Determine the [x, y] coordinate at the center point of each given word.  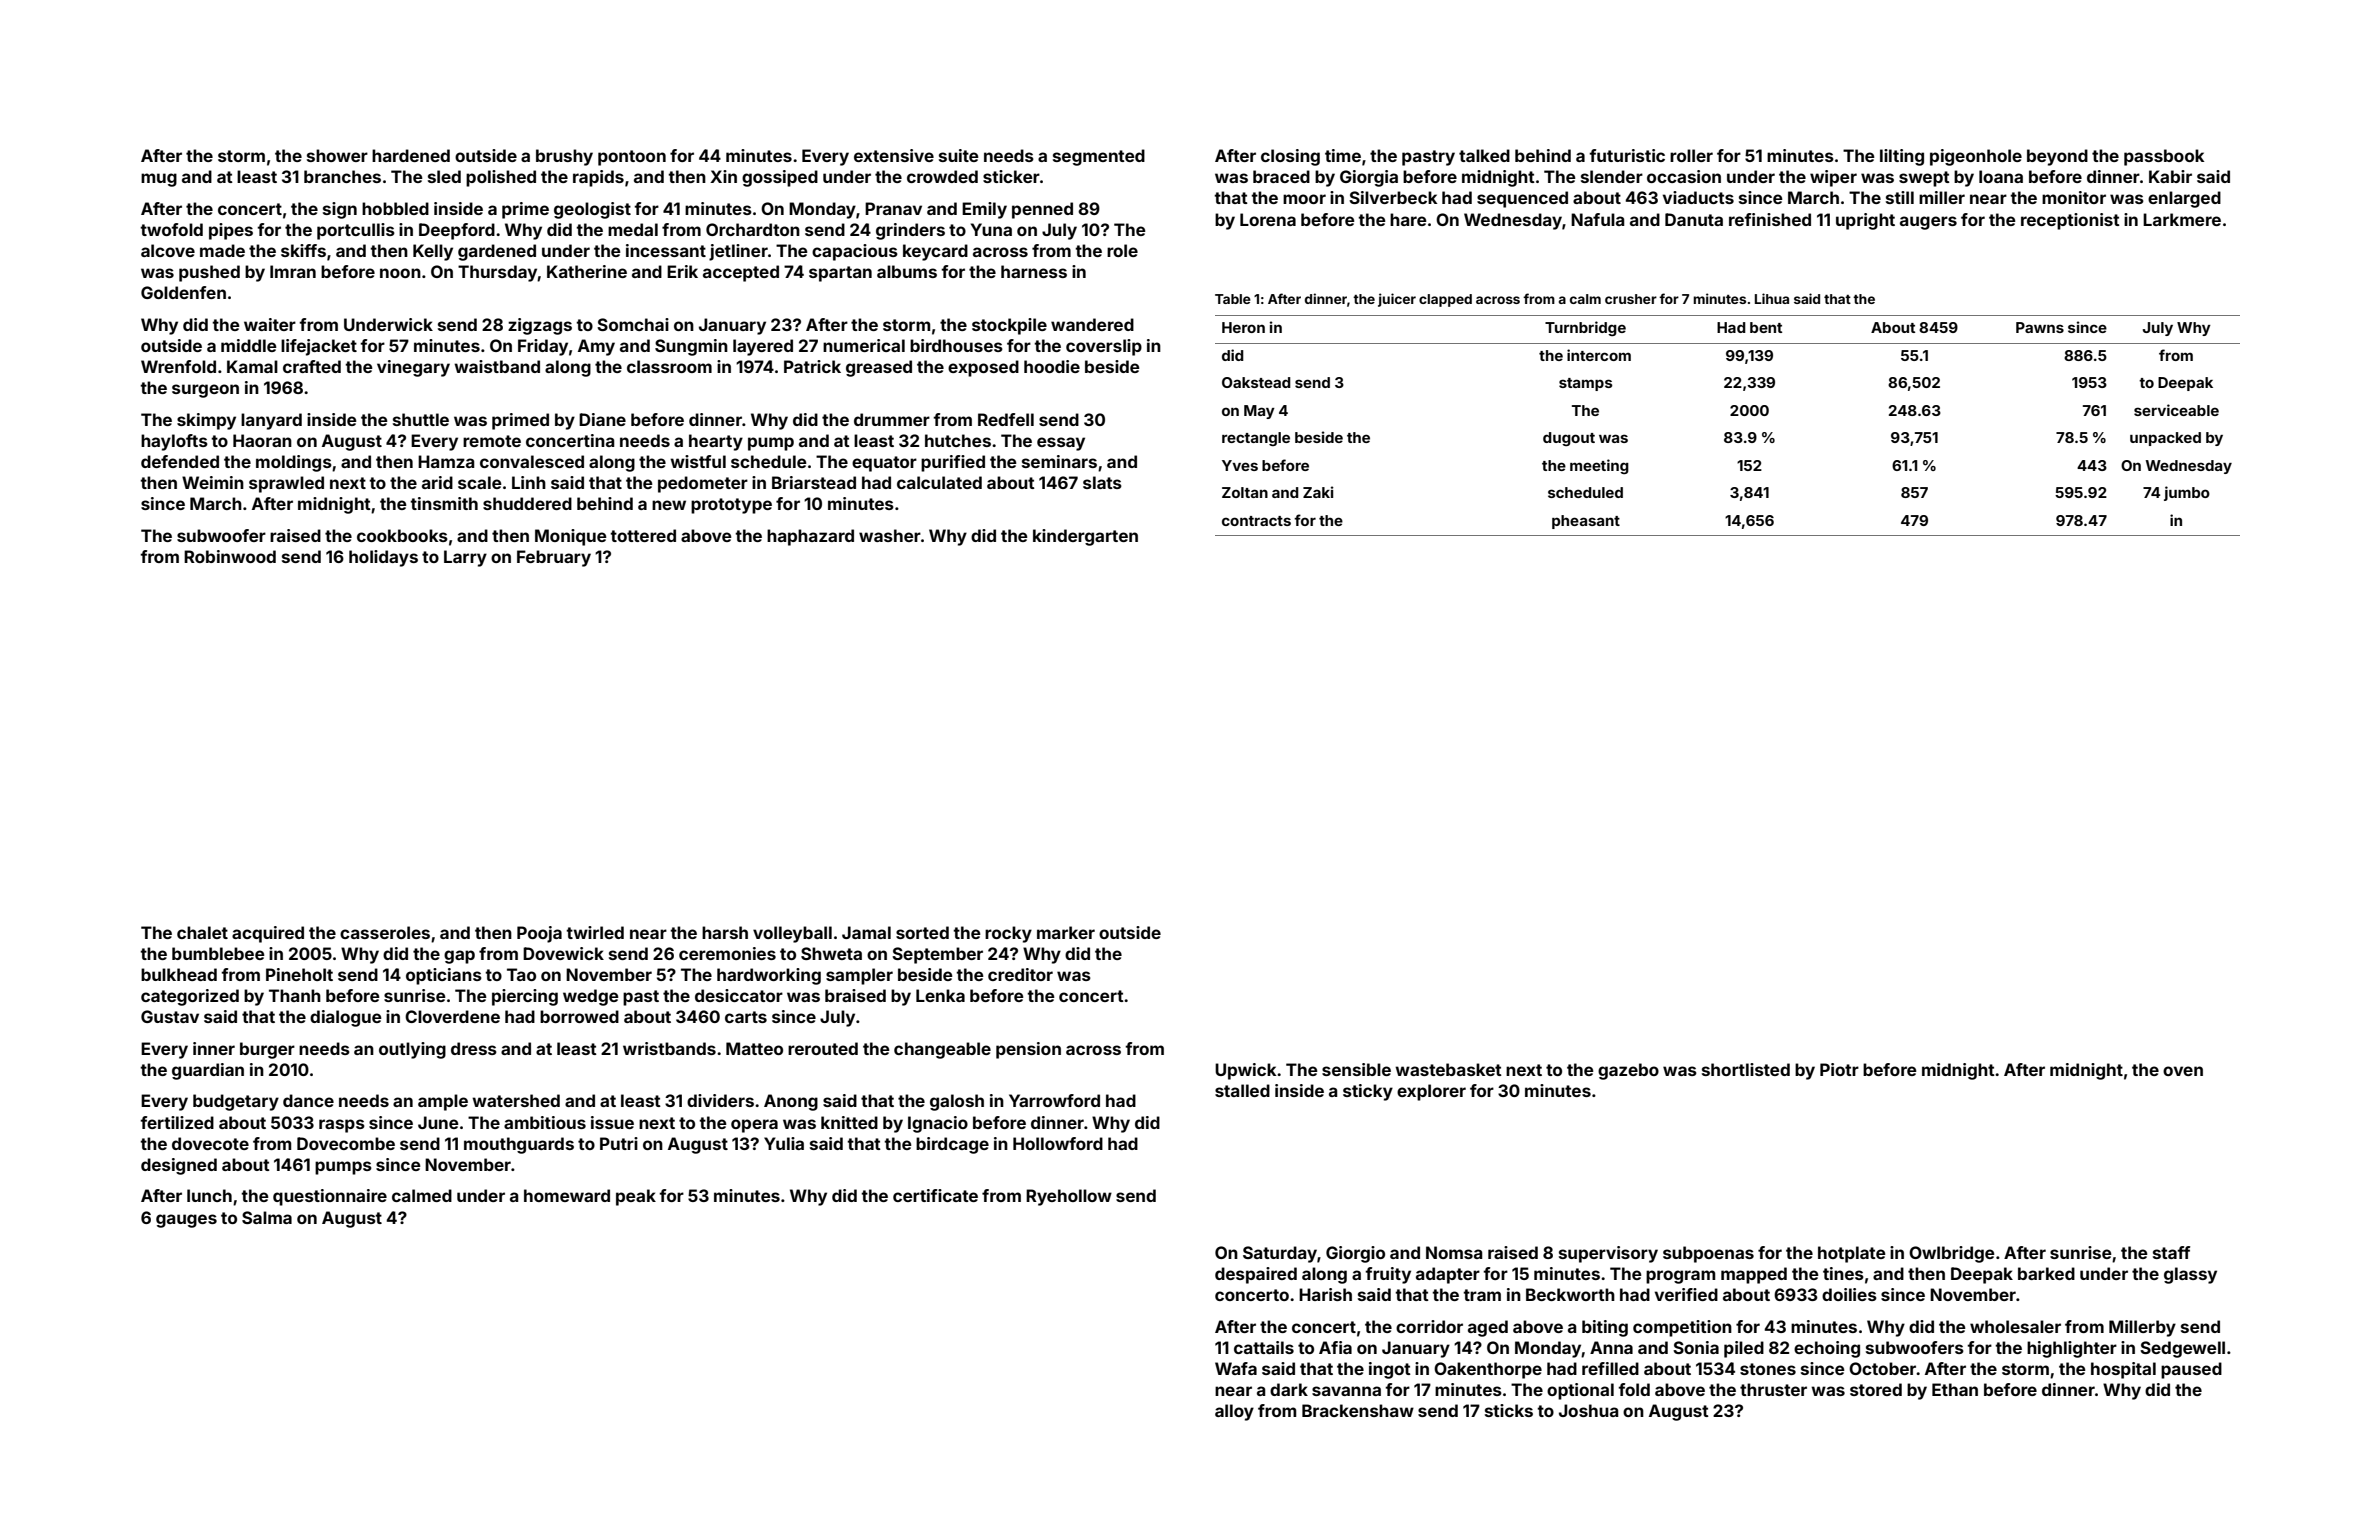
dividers [720, 1100]
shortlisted [1746, 1069]
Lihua [1772, 298]
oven [2183, 1071]
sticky [1368, 1092]
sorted [922, 932]
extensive [894, 155]
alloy [1234, 1412]
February [554, 558]
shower [337, 155]
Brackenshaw [1358, 1410]
